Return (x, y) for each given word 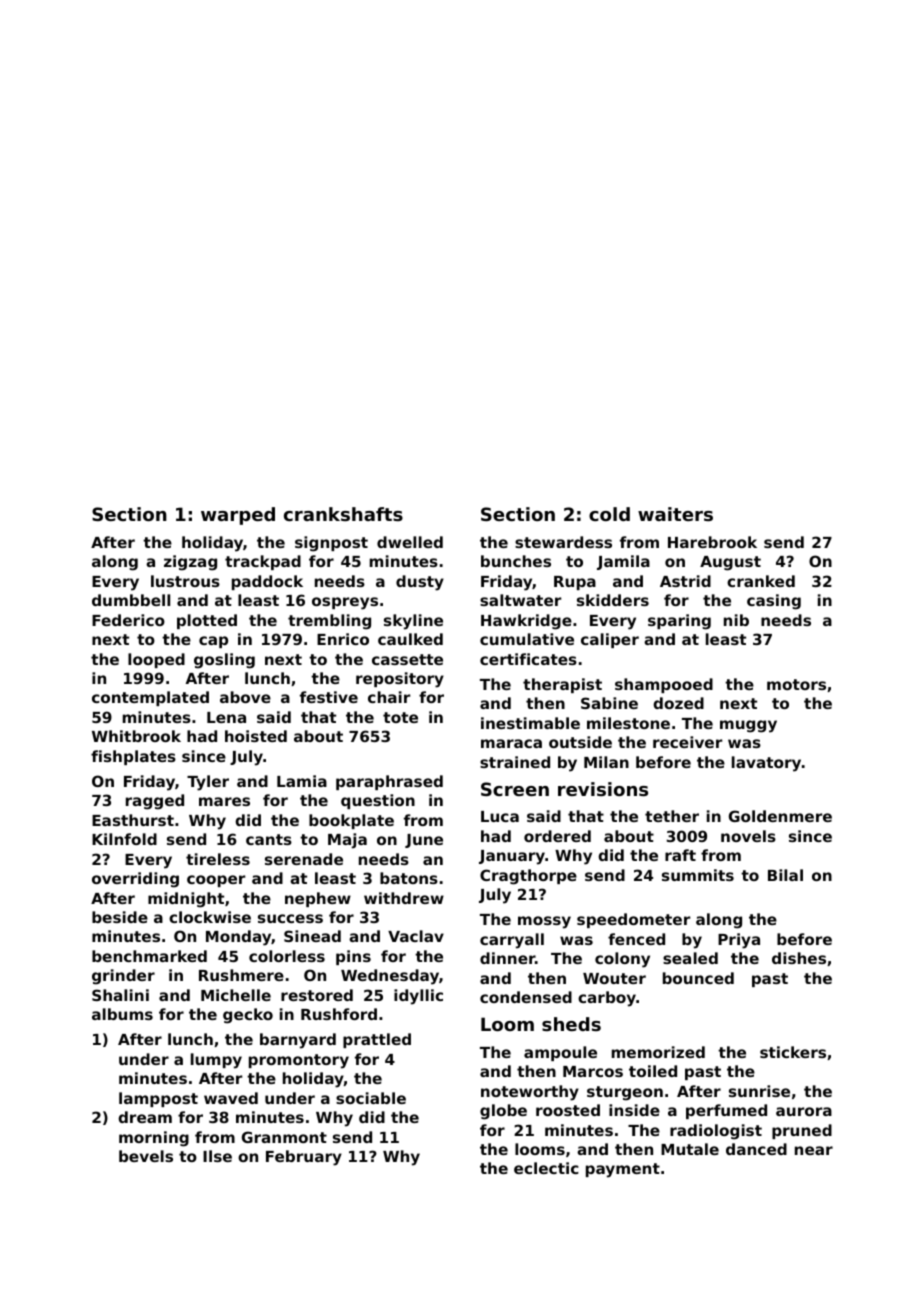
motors (796, 684)
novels (748, 836)
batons (409, 878)
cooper (216, 881)
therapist (562, 685)
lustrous (185, 581)
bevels (146, 1156)
